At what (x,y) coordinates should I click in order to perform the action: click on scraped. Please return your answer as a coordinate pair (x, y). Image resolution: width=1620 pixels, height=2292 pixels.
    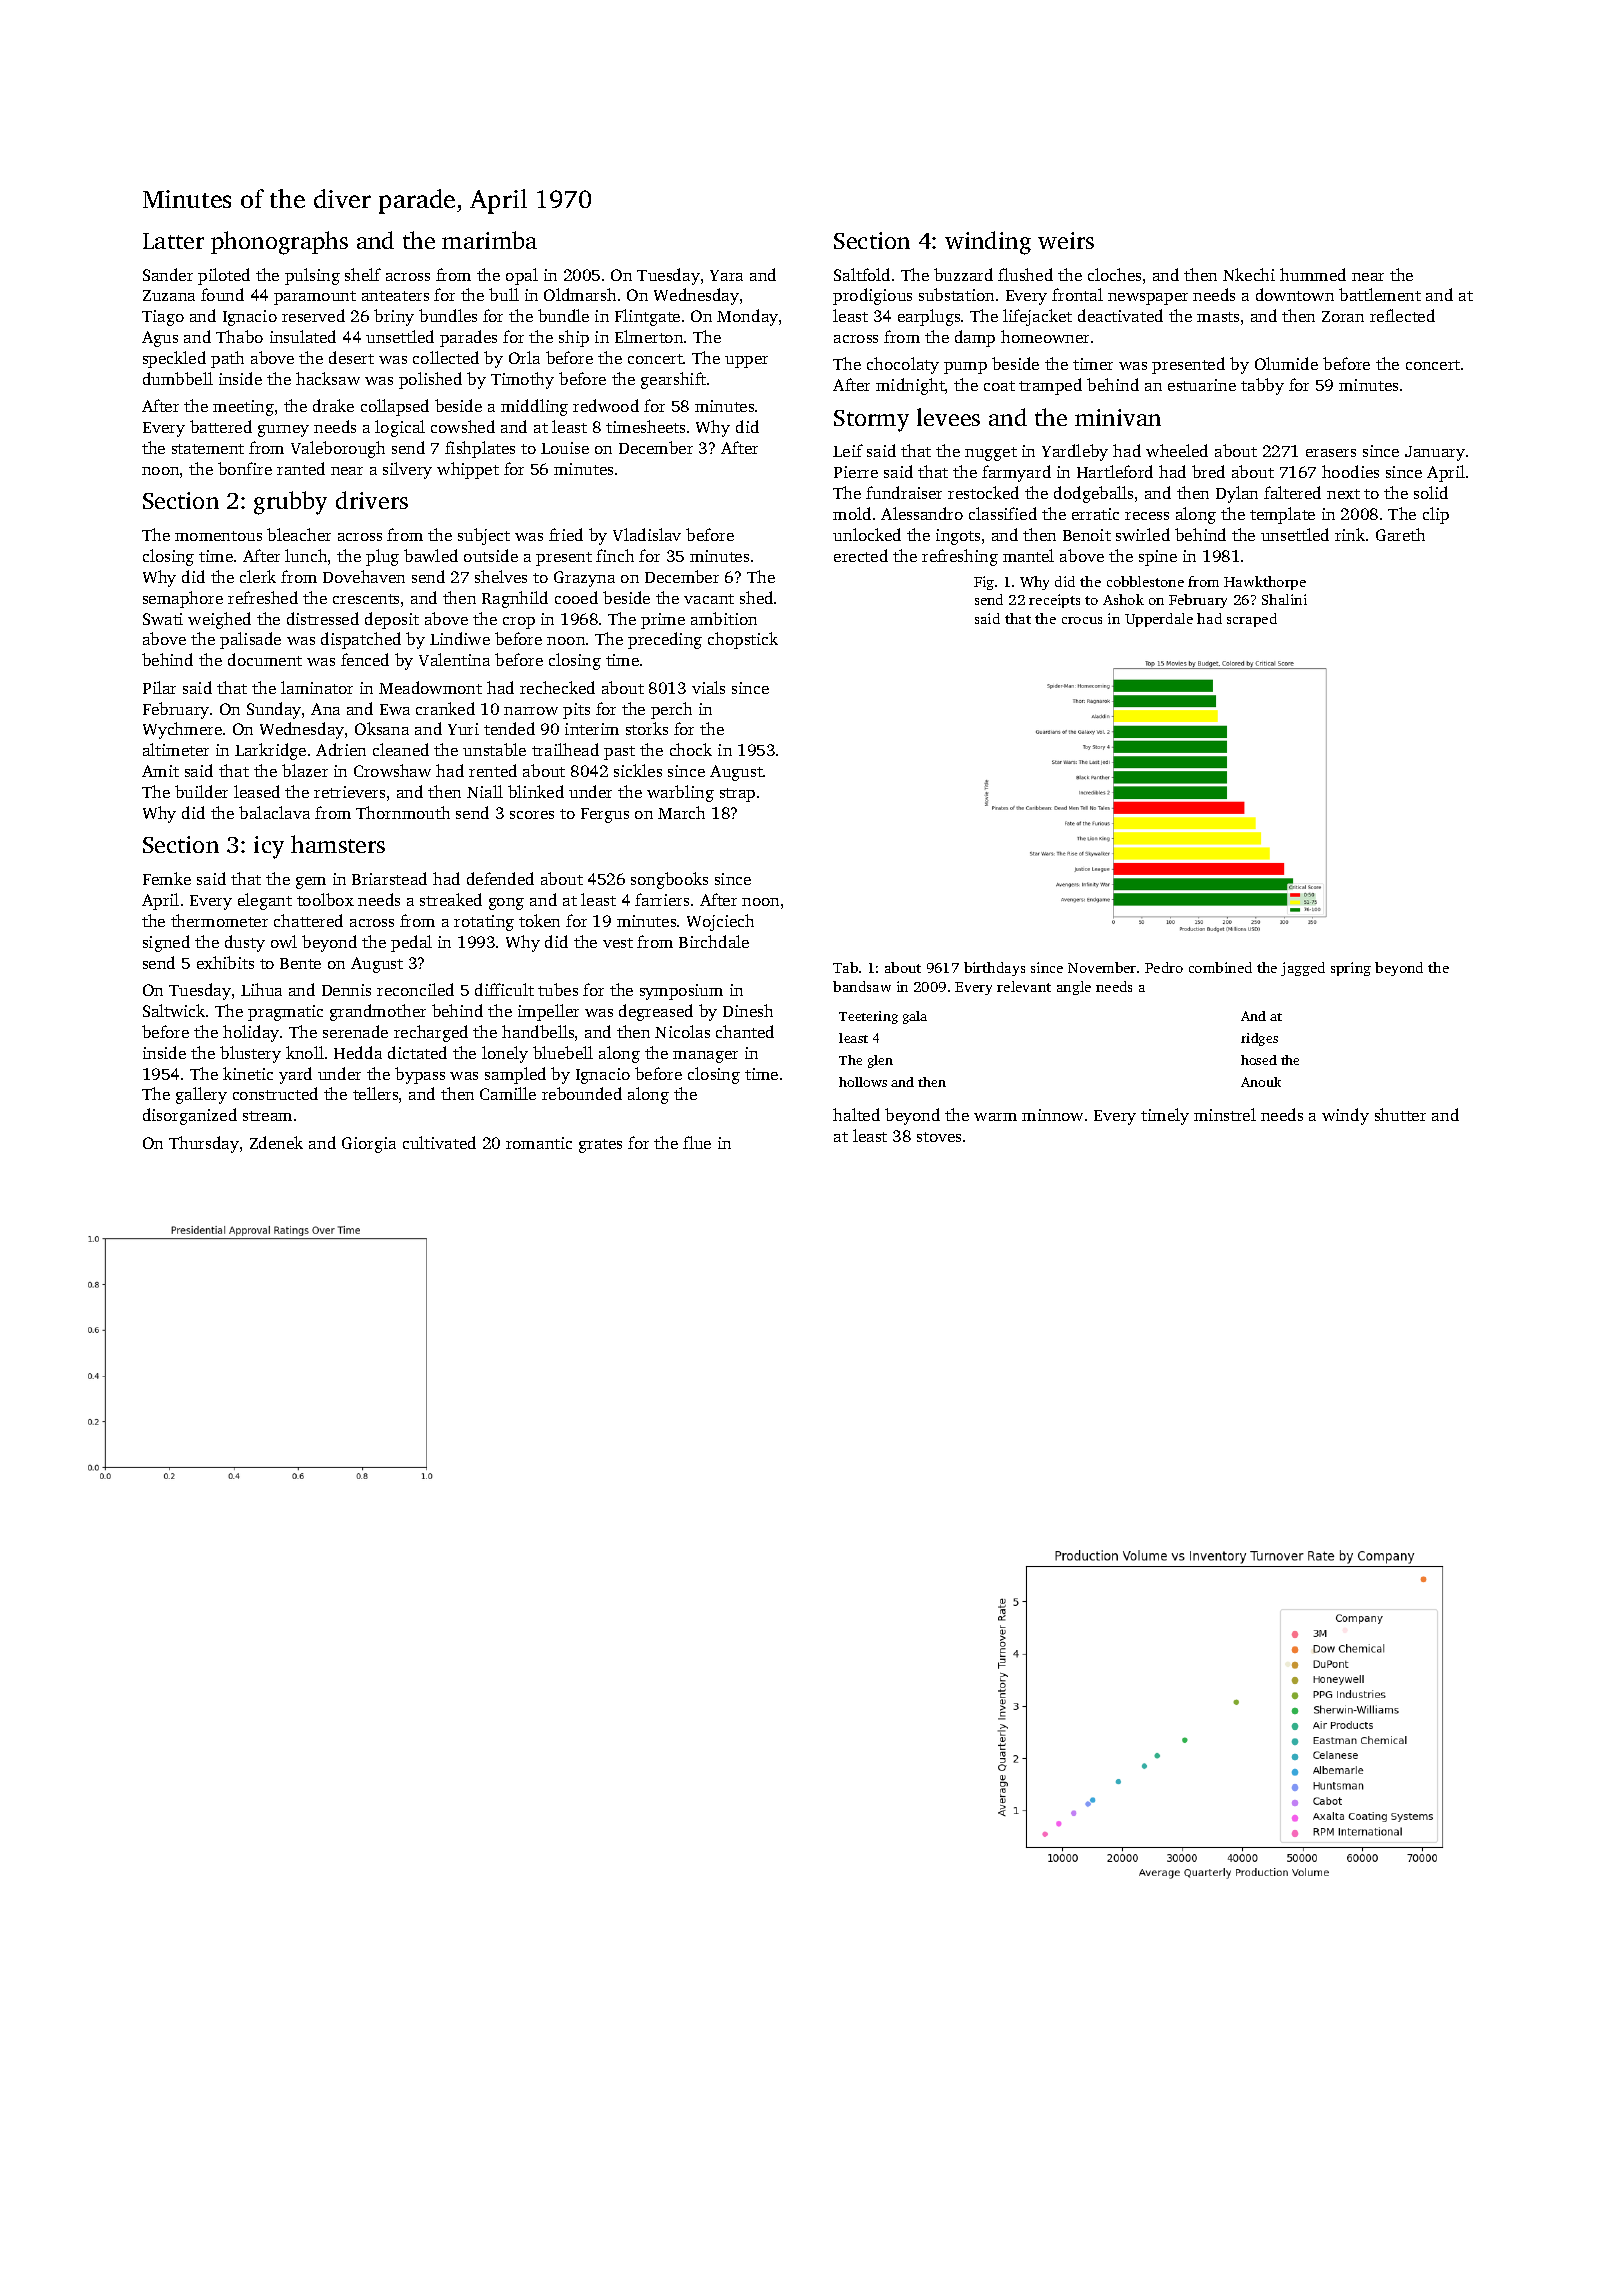
    Looking at the image, I should click on (1252, 620).
